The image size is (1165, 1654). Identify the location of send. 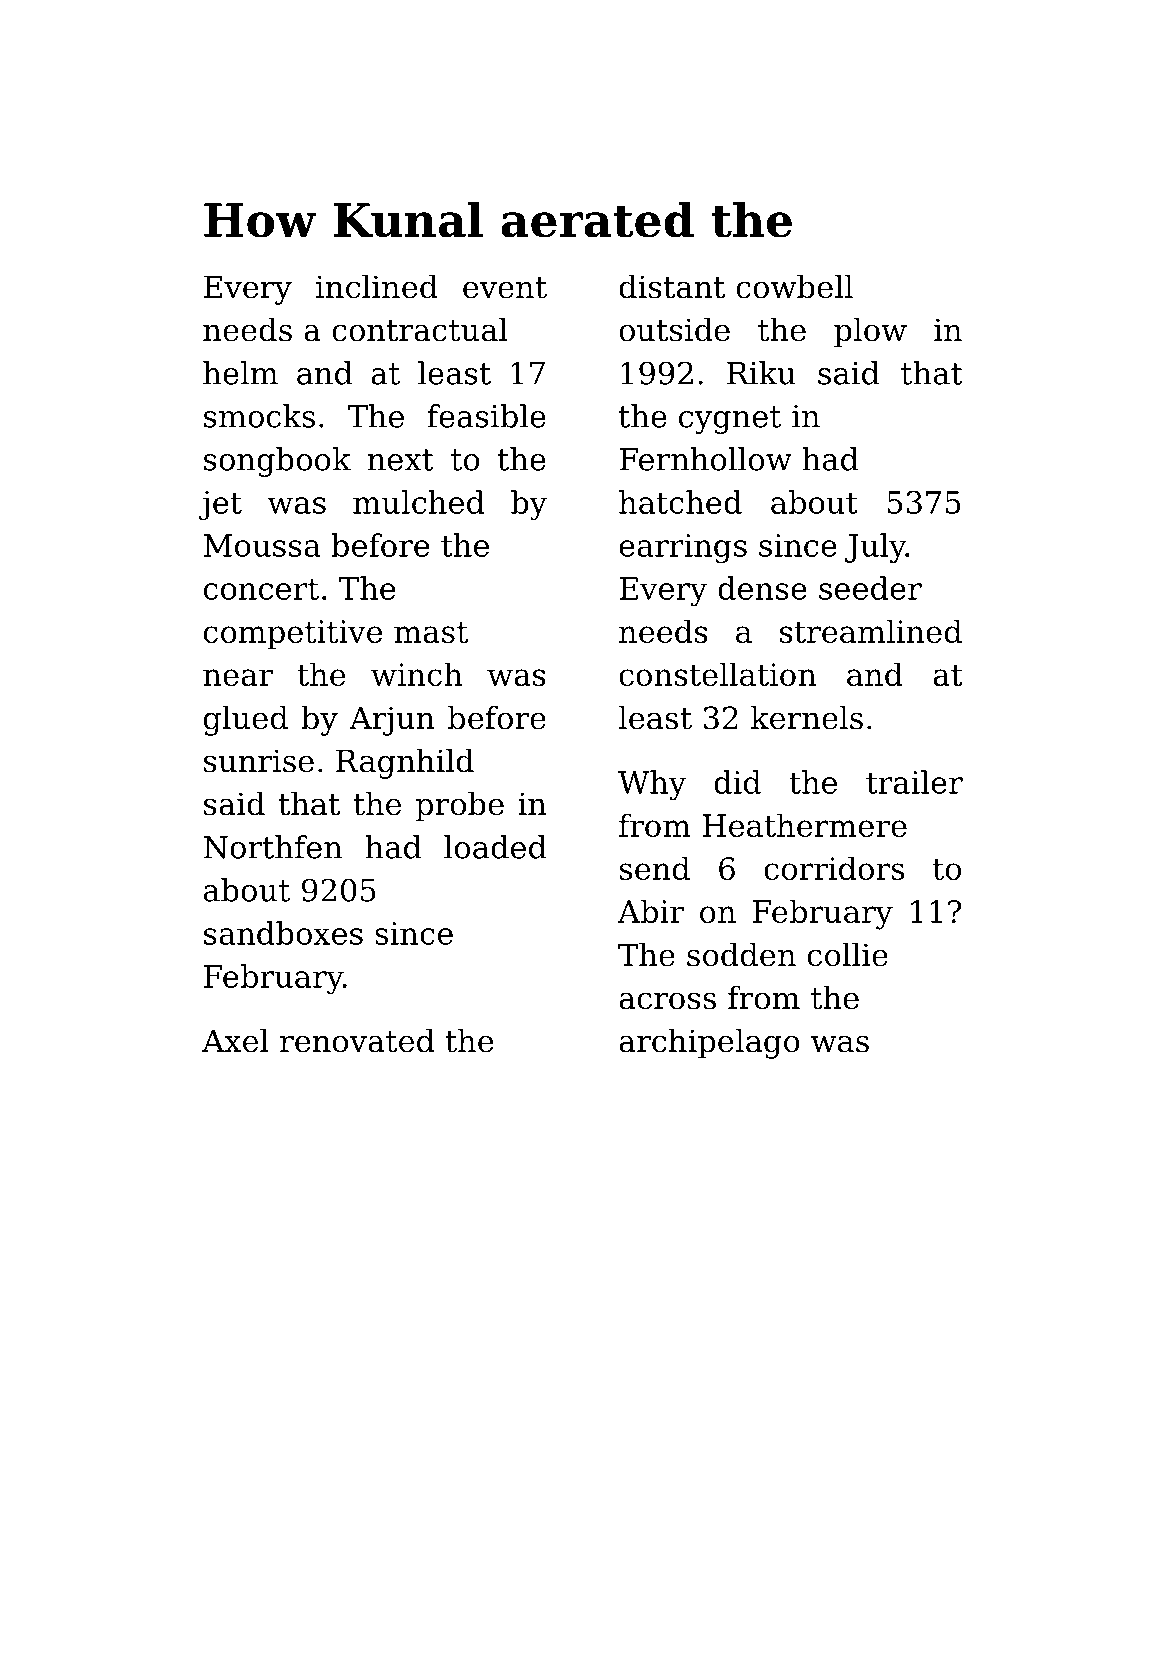
(654, 868).
